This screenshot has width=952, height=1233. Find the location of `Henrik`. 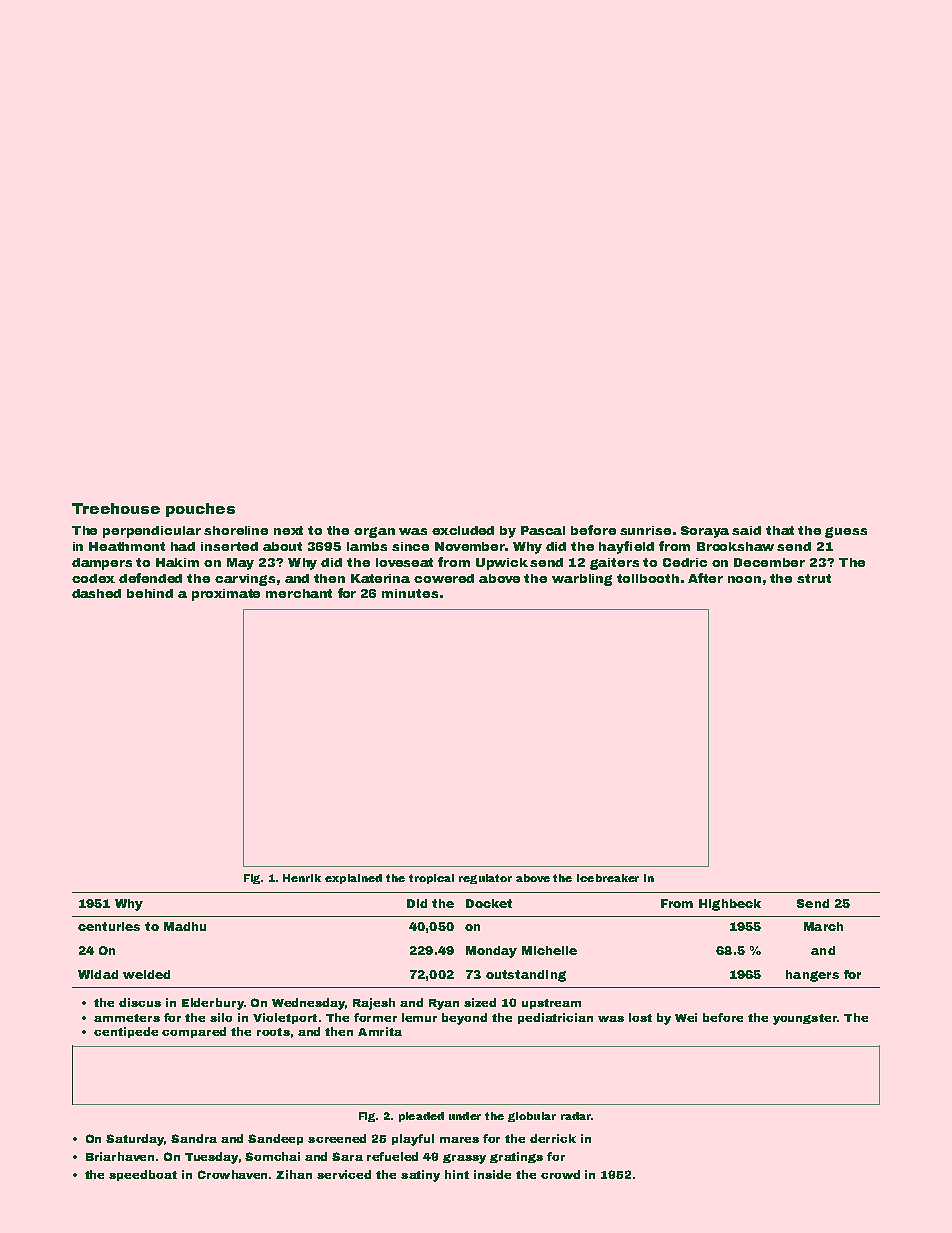

Henrik is located at coordinates (302, 878).
